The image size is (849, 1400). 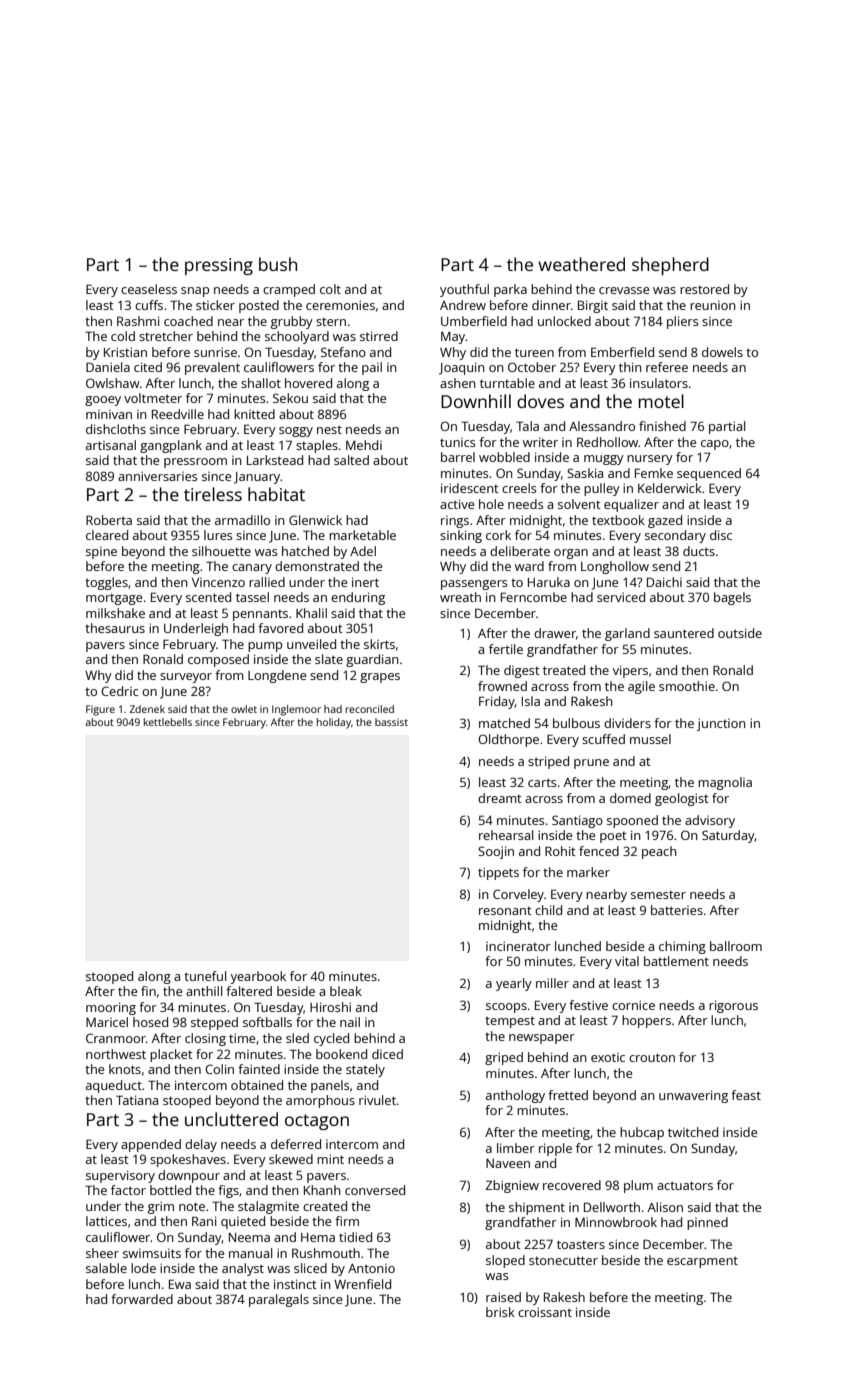 What do you see at coordinates (512, 1186) in the document?
I see `Zbigniew` at bounding box center [512, 1186].
